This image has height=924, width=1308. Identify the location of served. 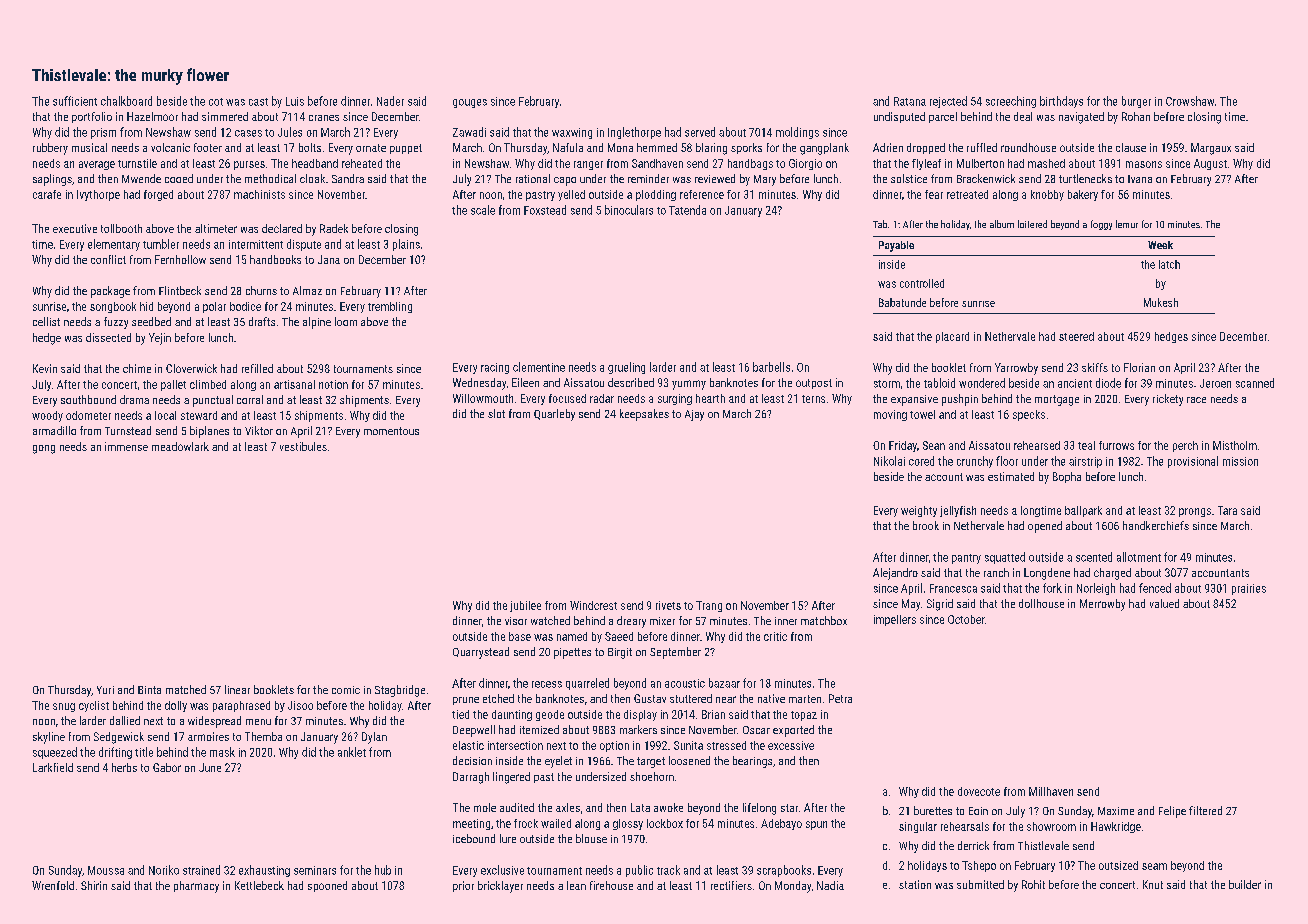
(700, 132).
